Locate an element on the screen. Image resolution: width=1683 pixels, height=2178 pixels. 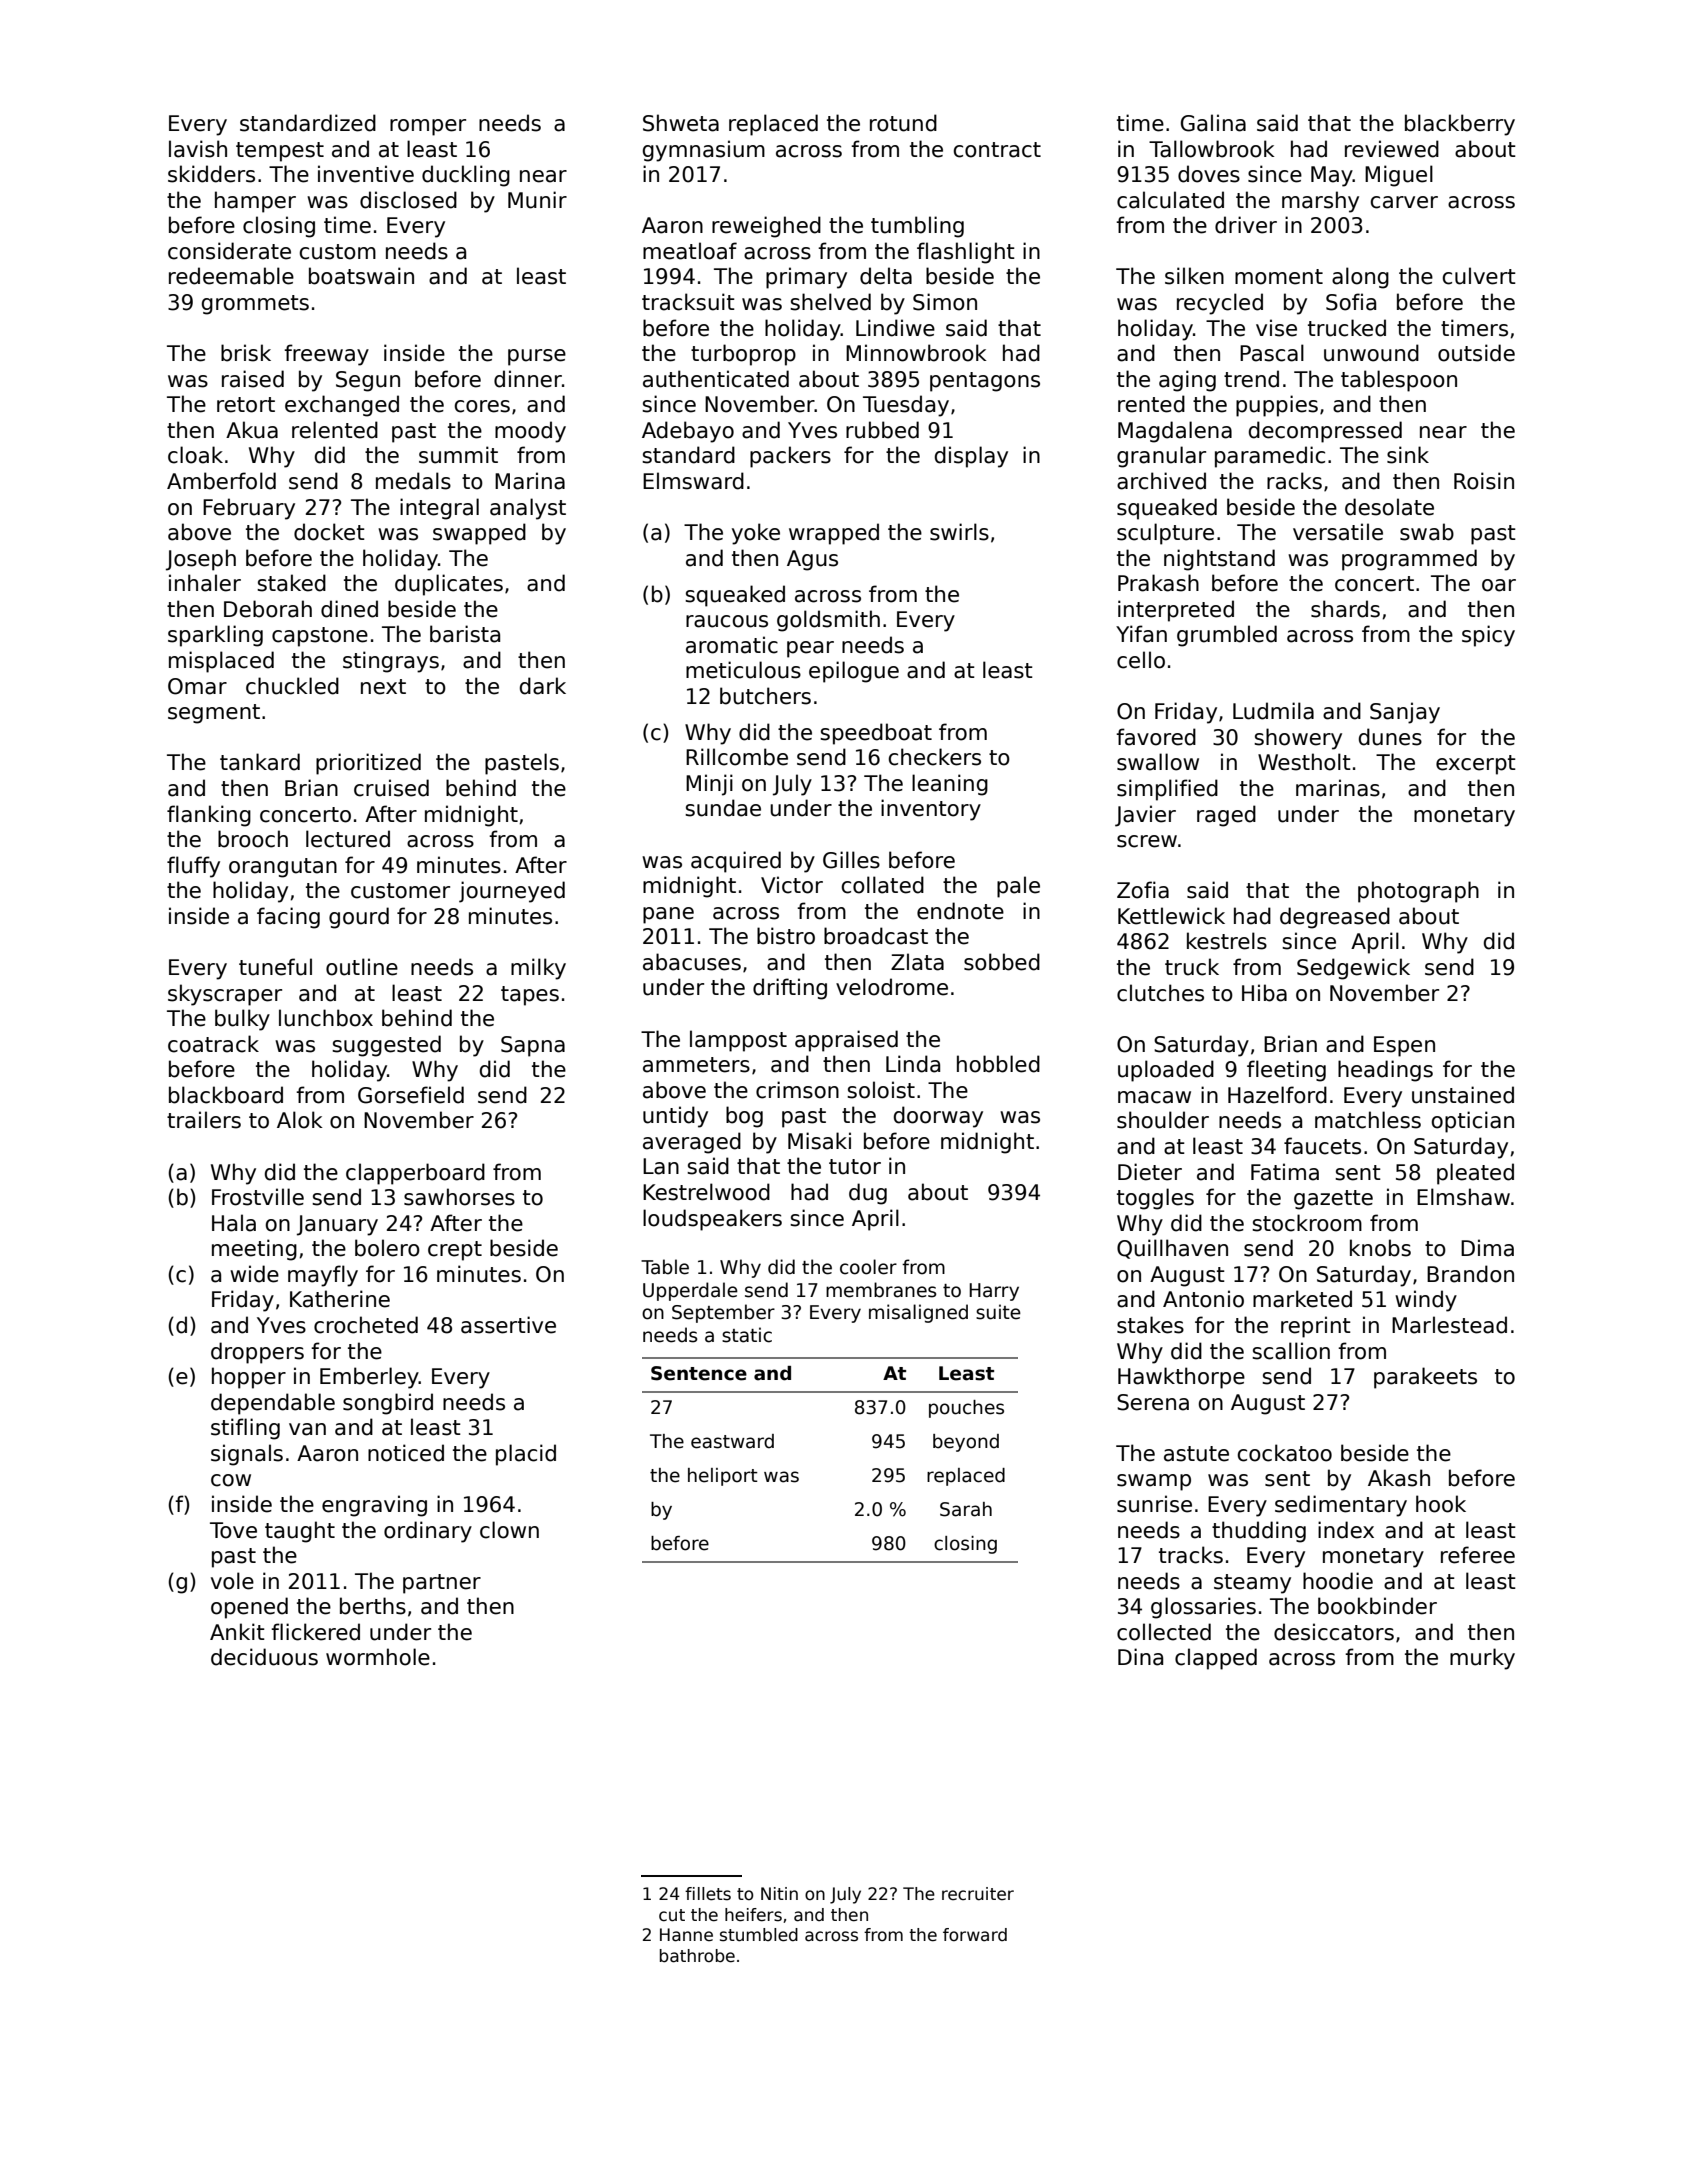
swirls is located at coordinates (959, 532).
